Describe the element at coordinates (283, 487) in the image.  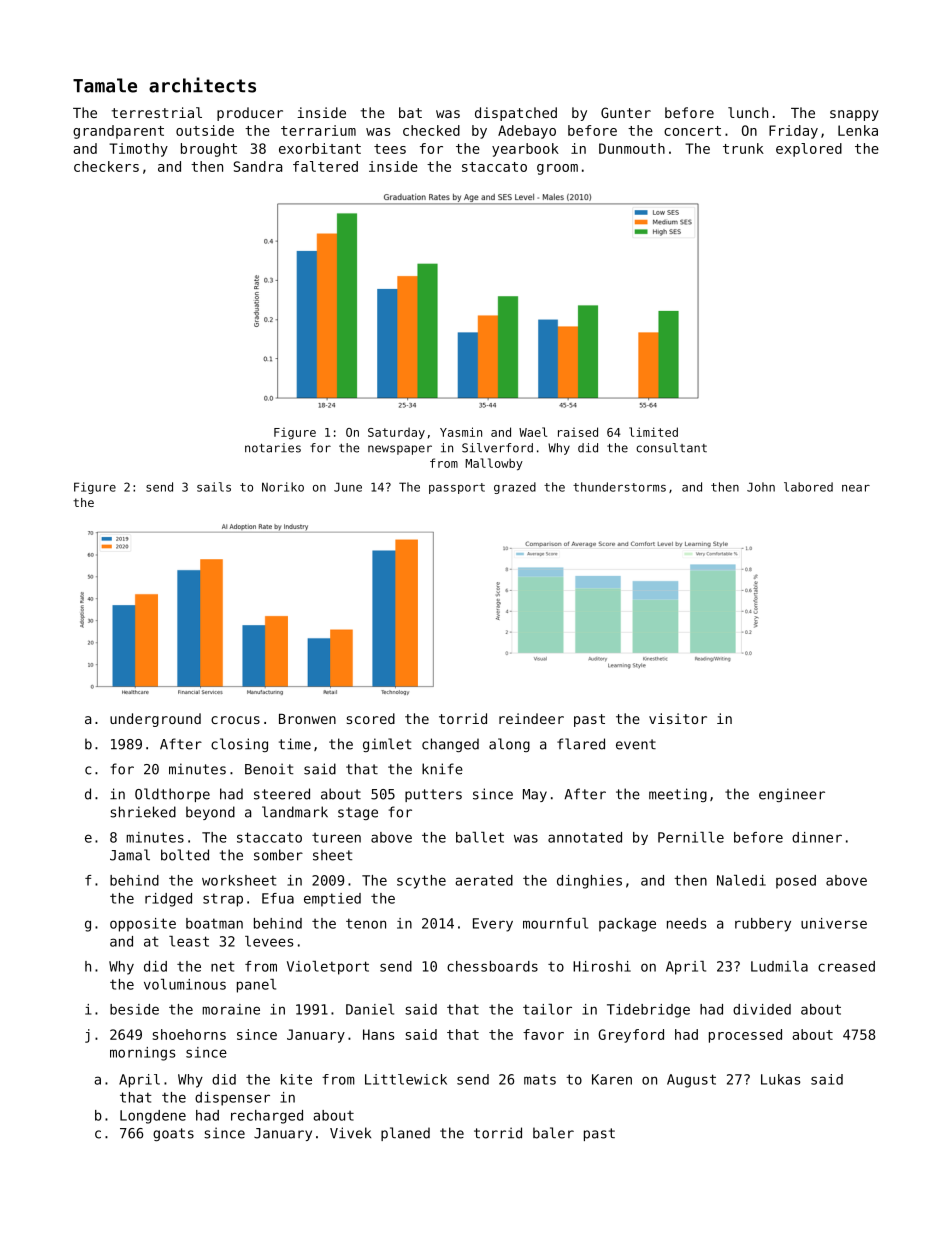
I see `Noriko` at that location.
